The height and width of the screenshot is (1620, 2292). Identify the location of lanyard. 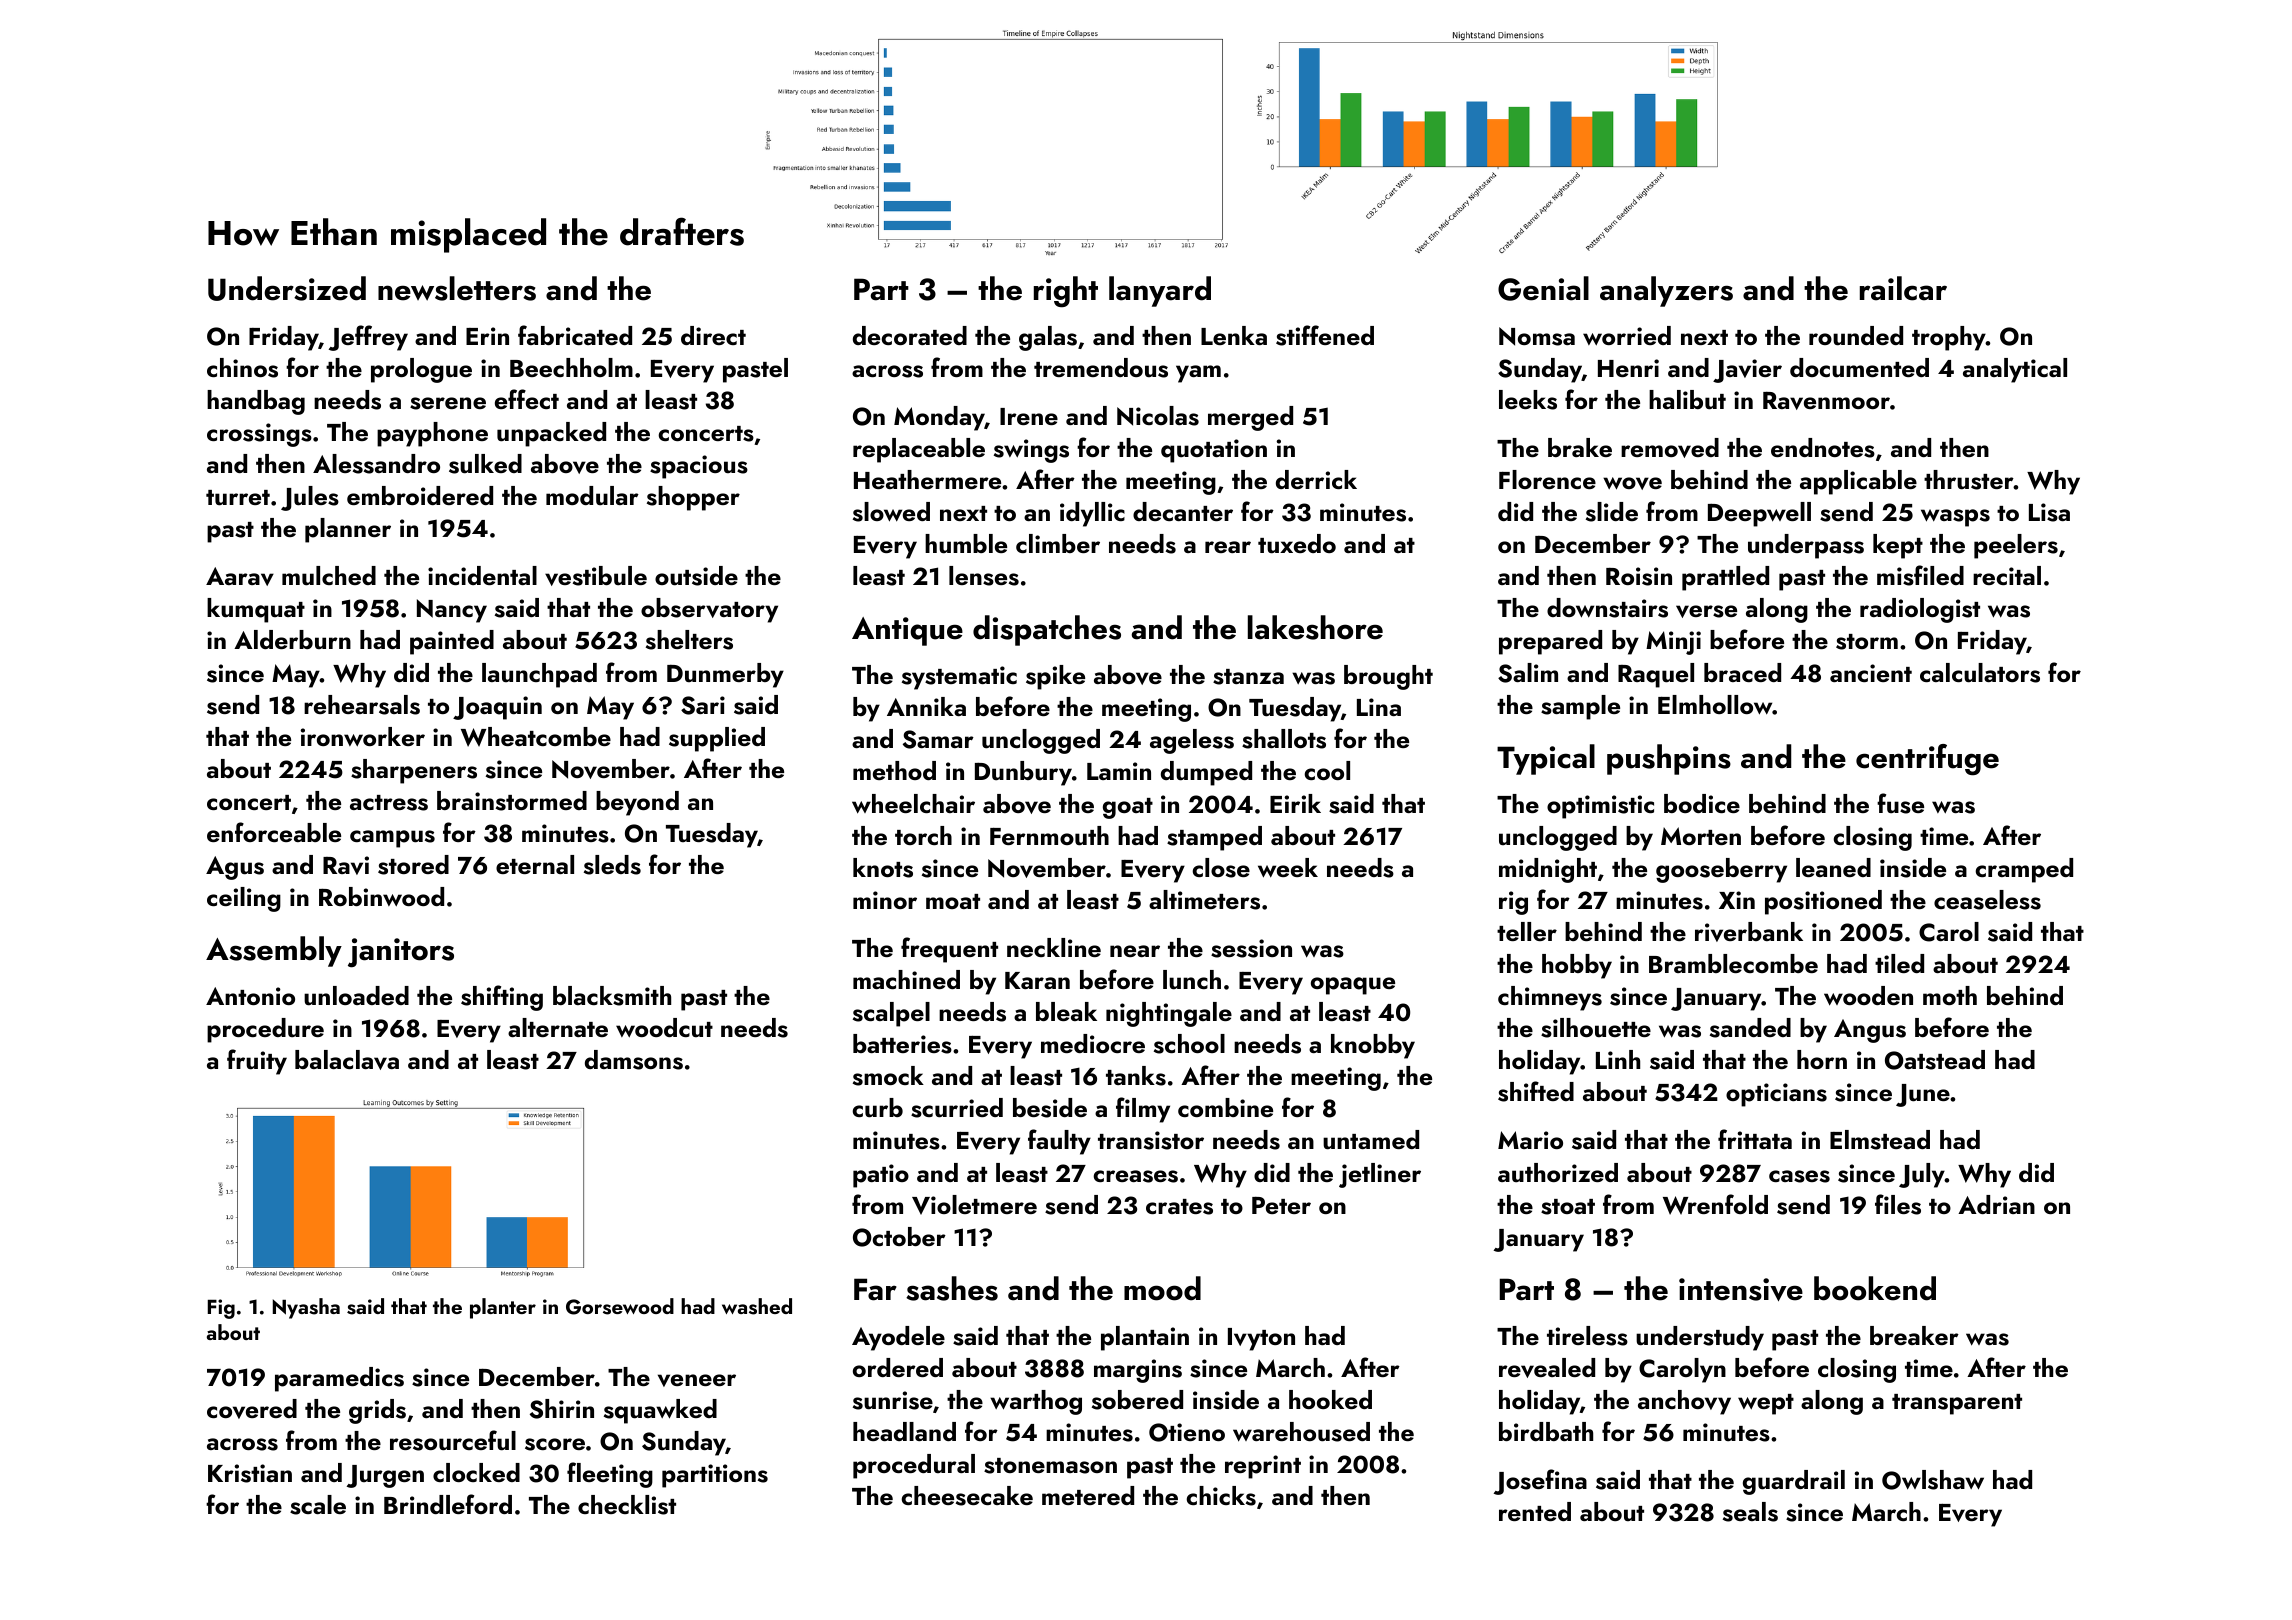
(1160, 291).
